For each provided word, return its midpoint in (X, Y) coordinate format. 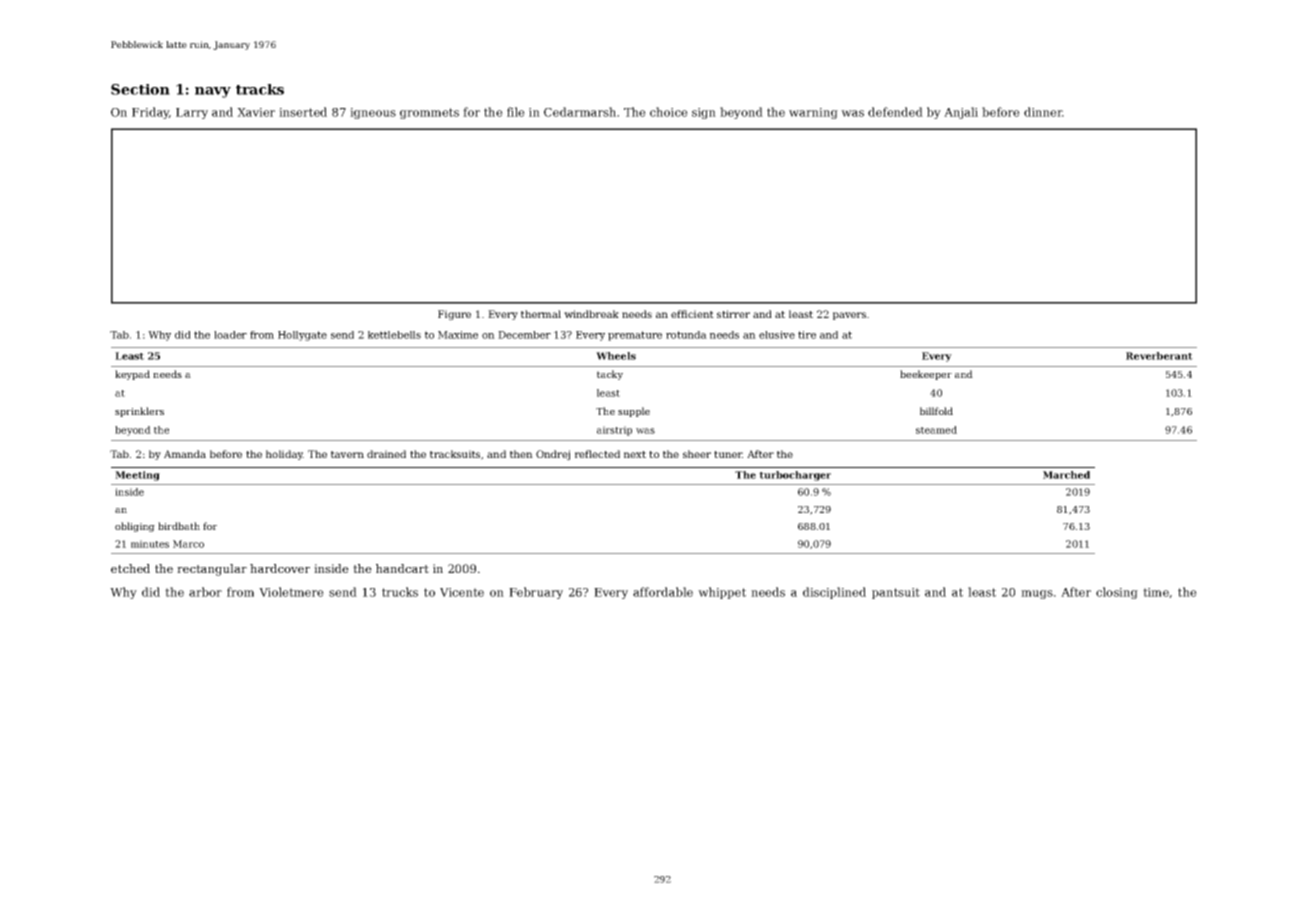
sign (704, 113)
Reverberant (1159, 356)
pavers (849, 316)
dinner (1043, 112)
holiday (284, 455)
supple (634, 412)
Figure (454, 315)
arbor (205, 592)
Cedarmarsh (580, 112)
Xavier (256, 112)
